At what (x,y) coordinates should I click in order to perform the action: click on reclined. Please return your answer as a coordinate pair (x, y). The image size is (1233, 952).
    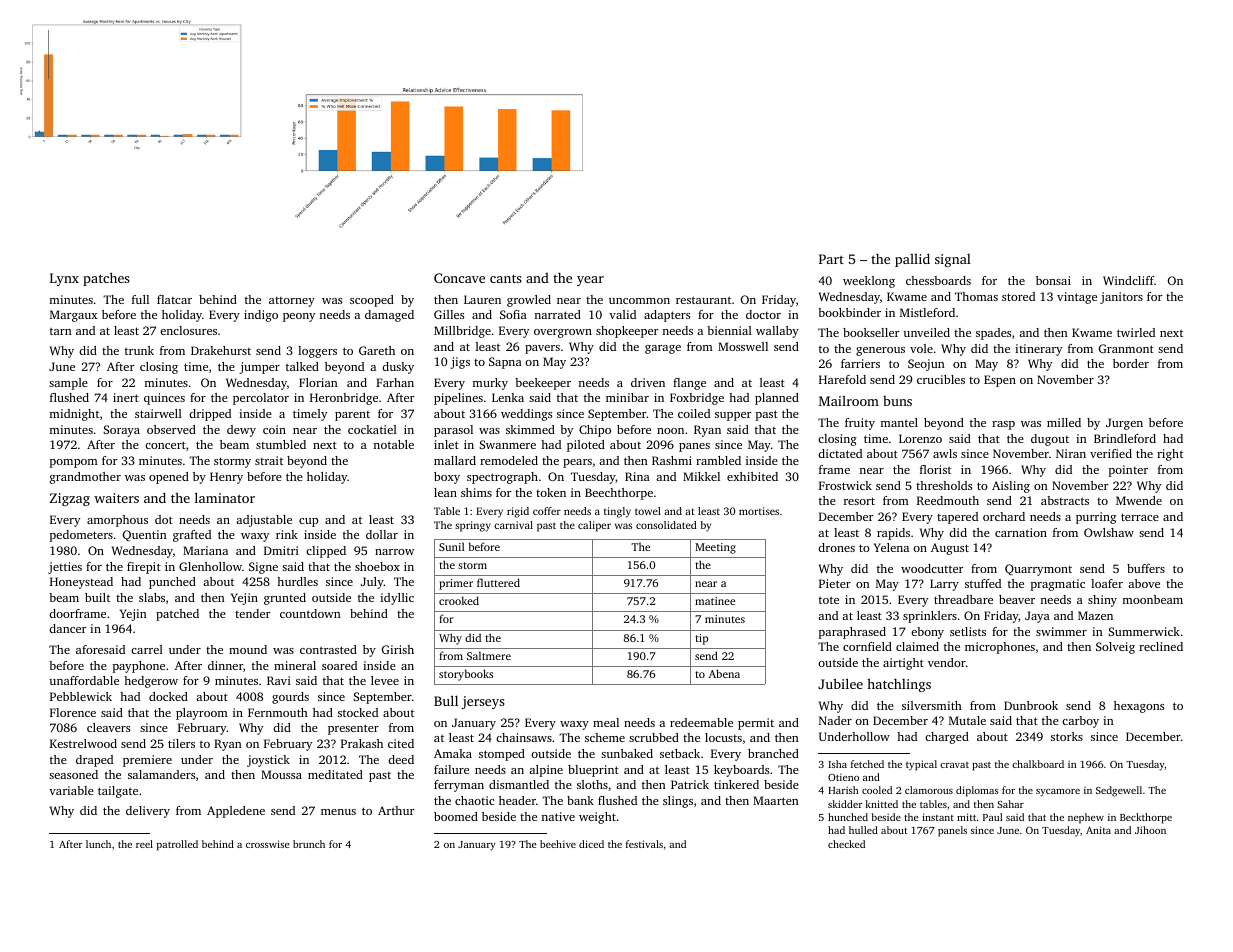
    Looking at the image, I should click on (1161, 646).
